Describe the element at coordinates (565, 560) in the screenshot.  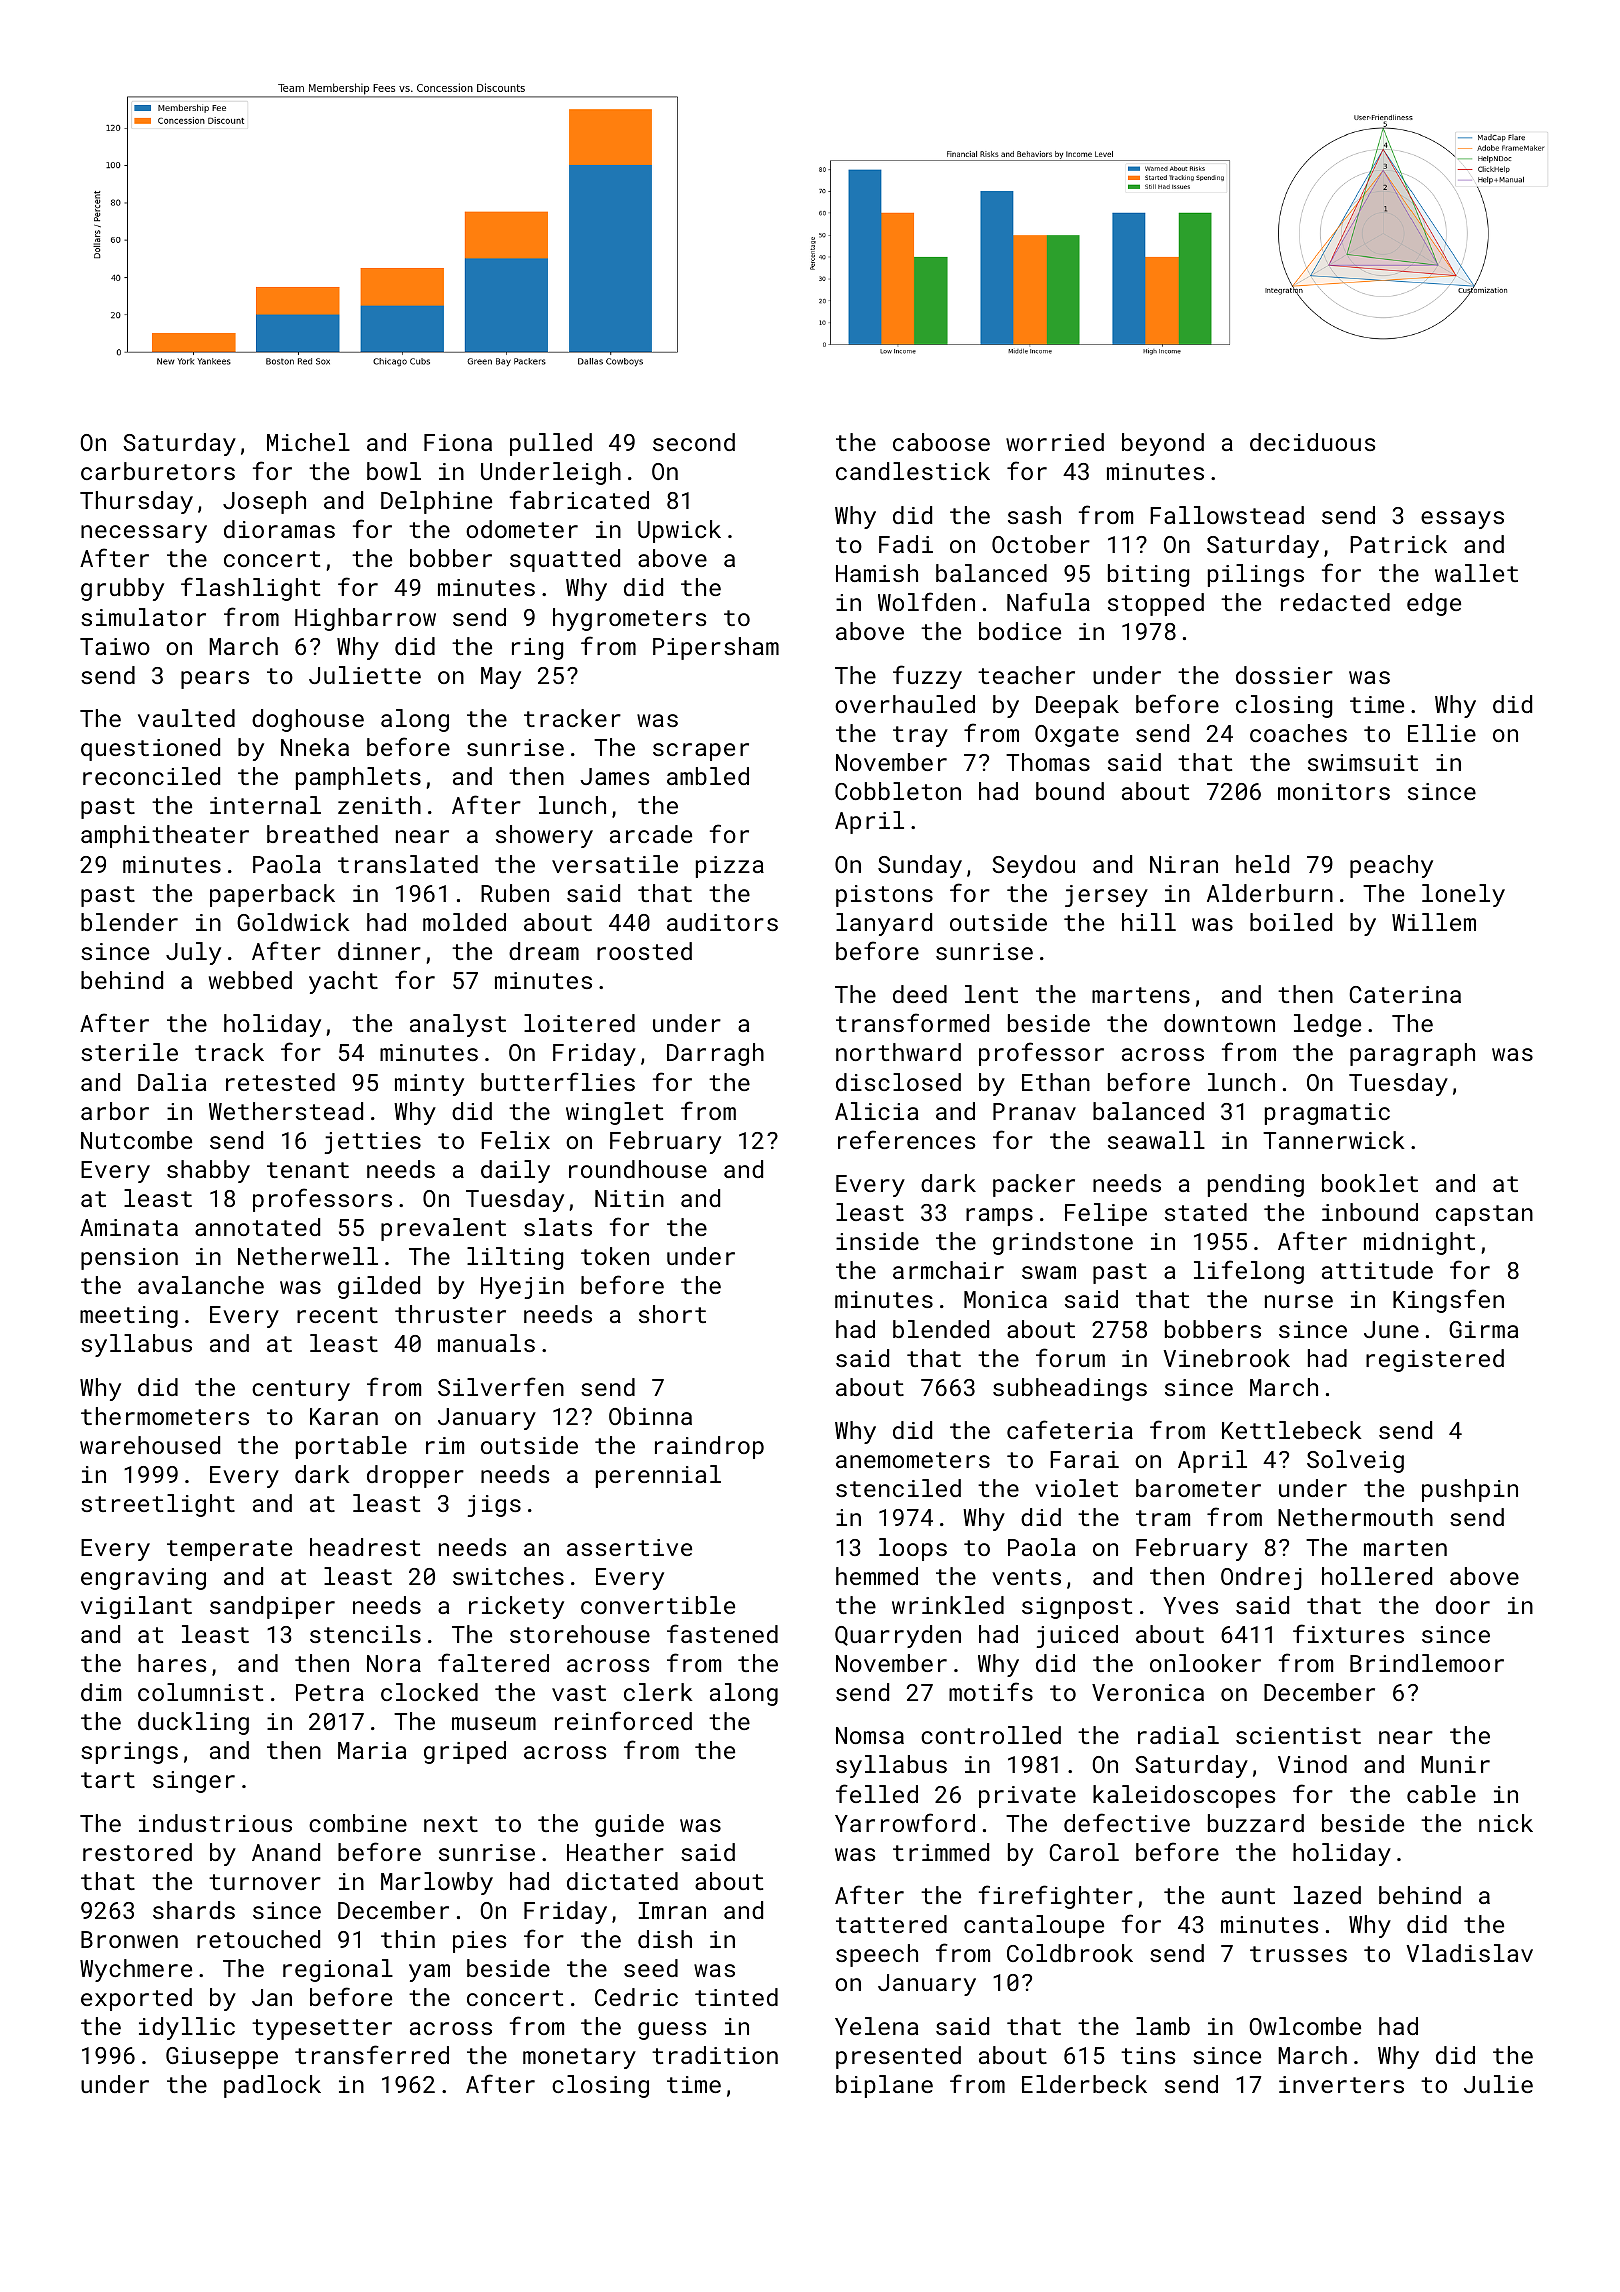
I see `squatted` at that location.
